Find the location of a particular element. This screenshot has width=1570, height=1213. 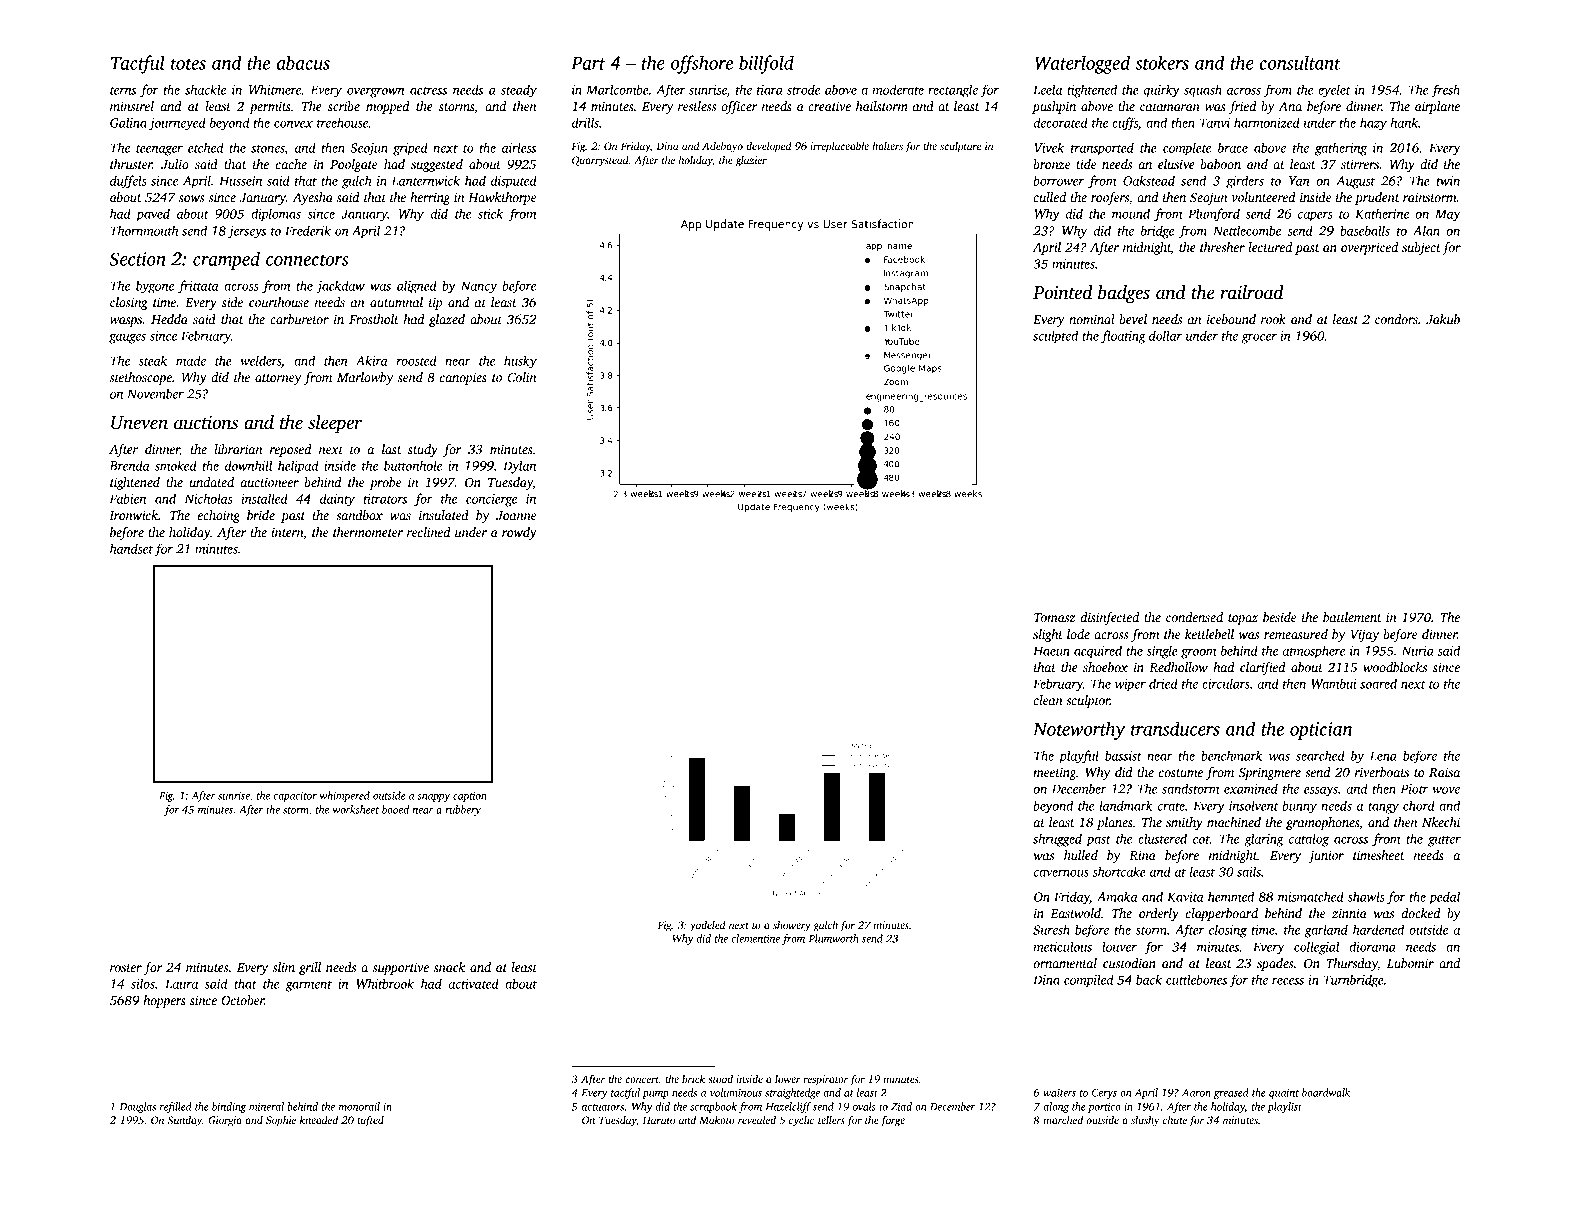

creative is located at coordinates (829, 106).
